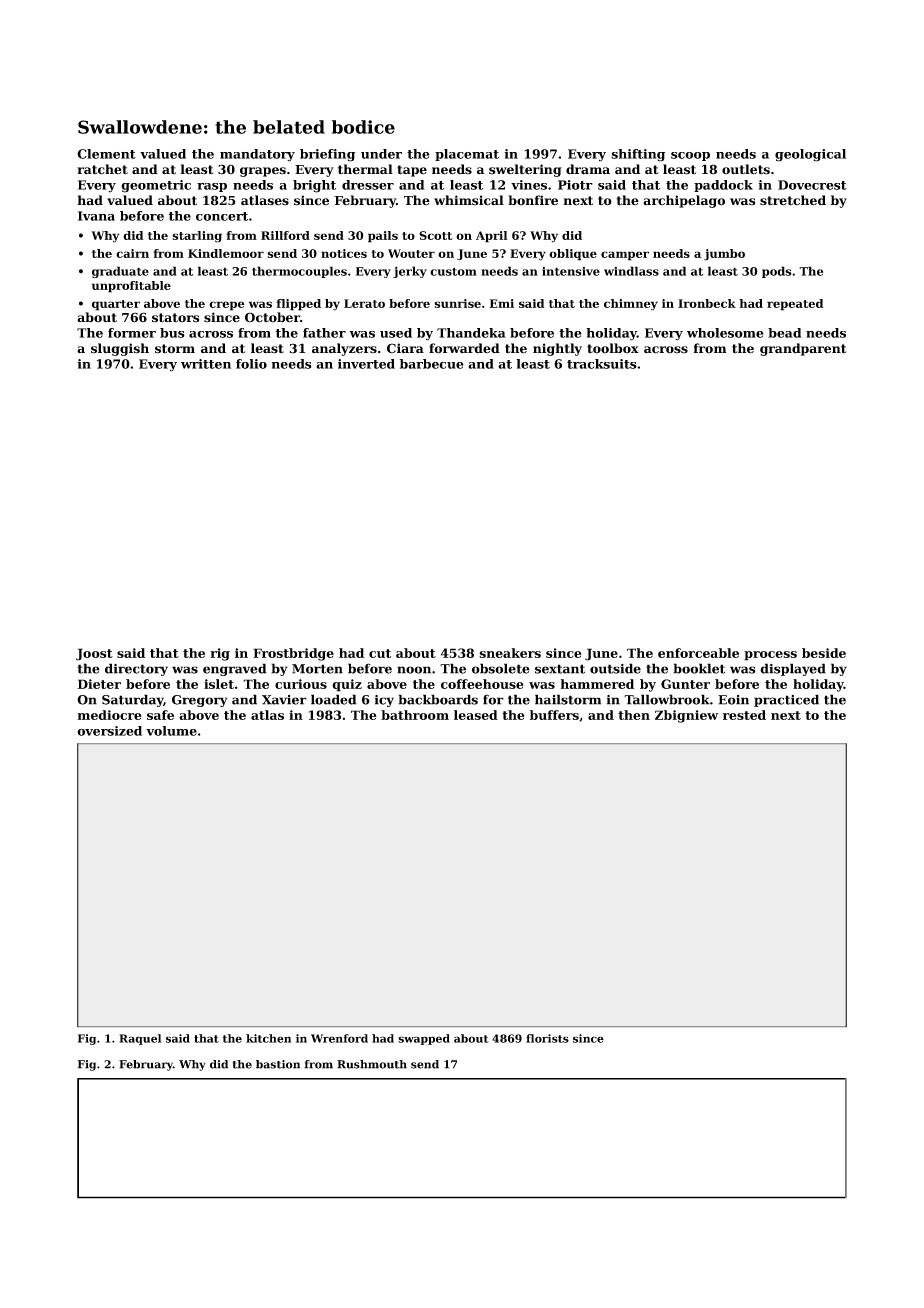  What do you see at coordinates (824, 653) in the screenshot?
I see `beside` at bounding box center [824, 653].
